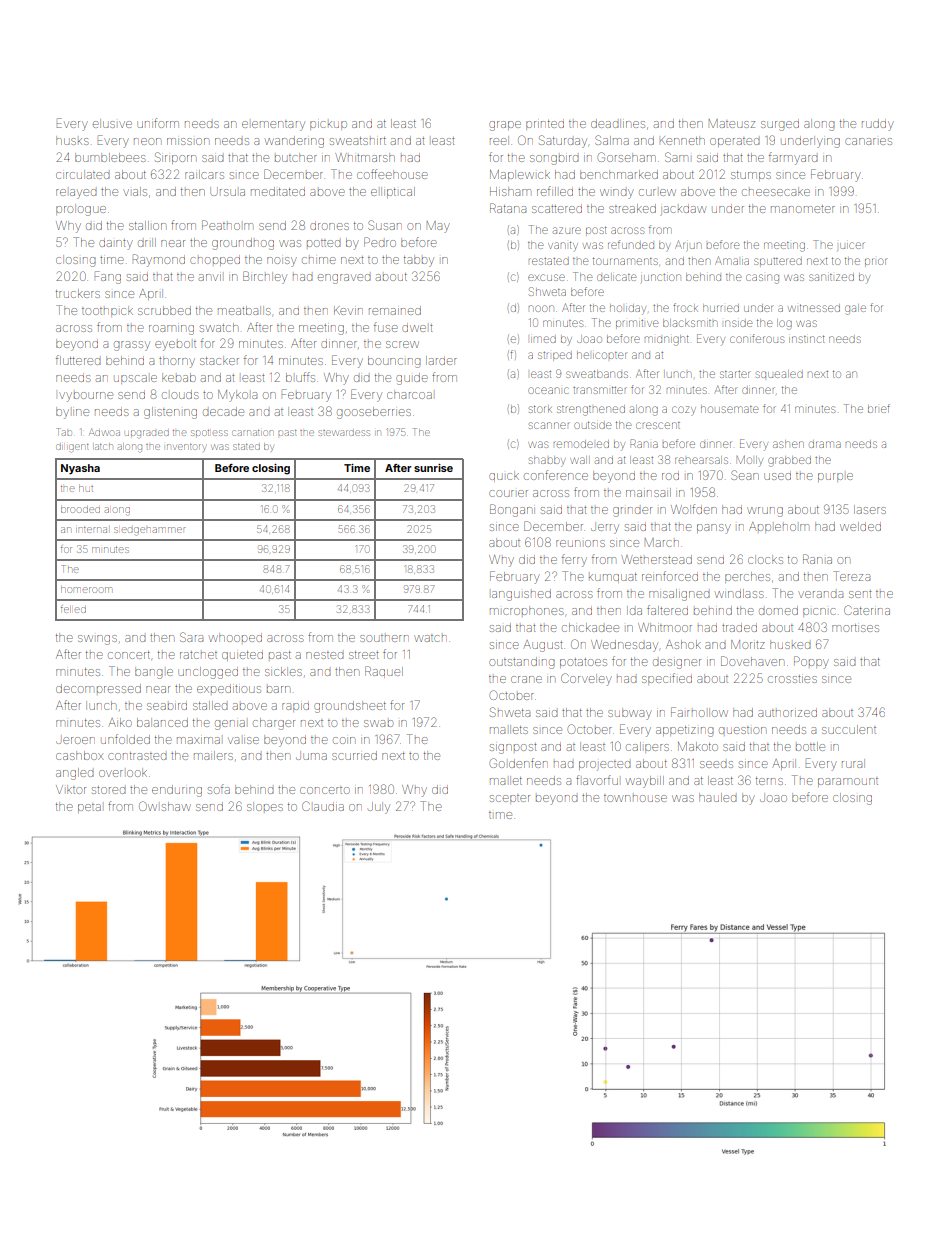  Describe the element at coordinates (567, 230) in the document. I see `azure` at that location.
